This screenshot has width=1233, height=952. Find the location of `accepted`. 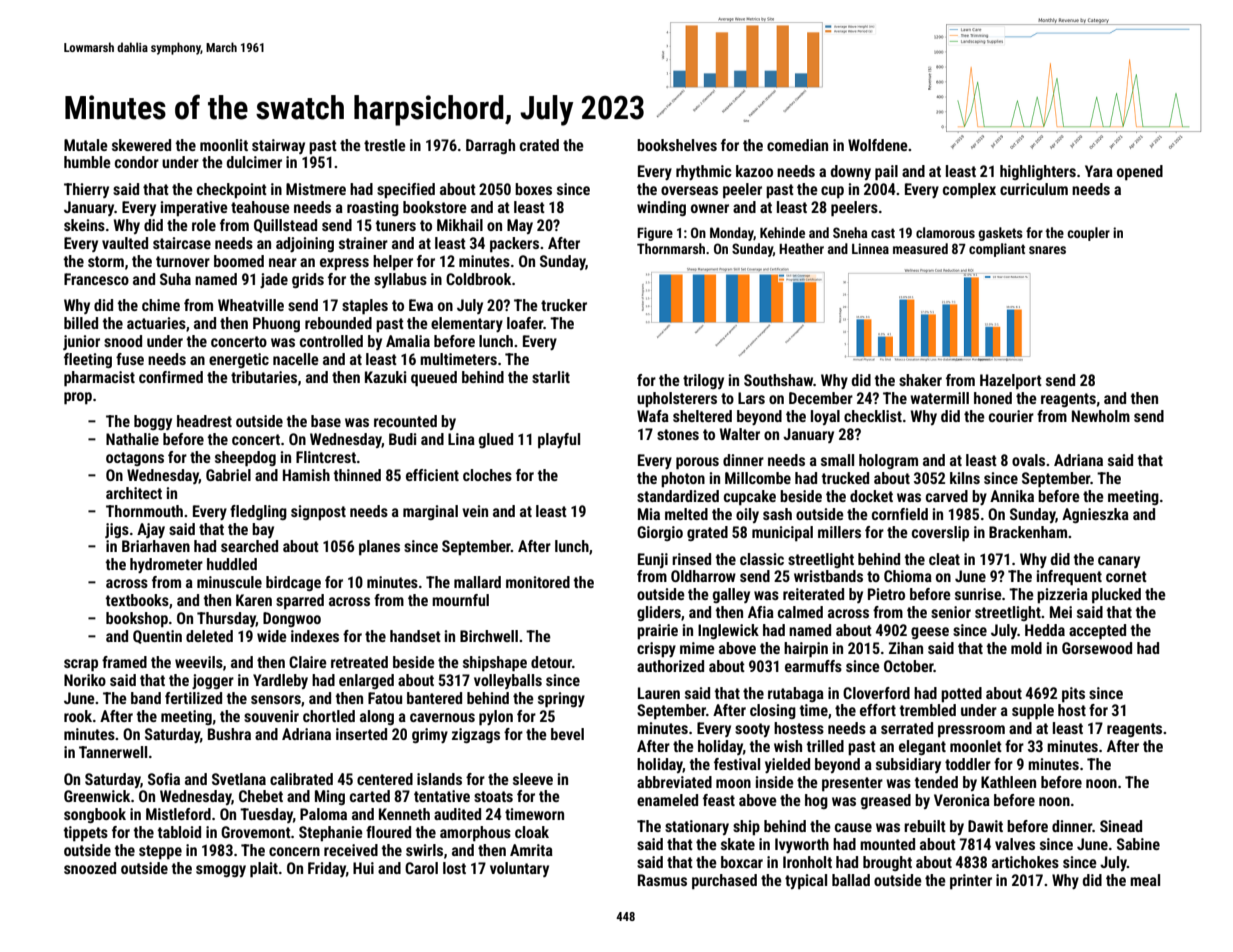

accepted is located at coordinates (1097, 632).
